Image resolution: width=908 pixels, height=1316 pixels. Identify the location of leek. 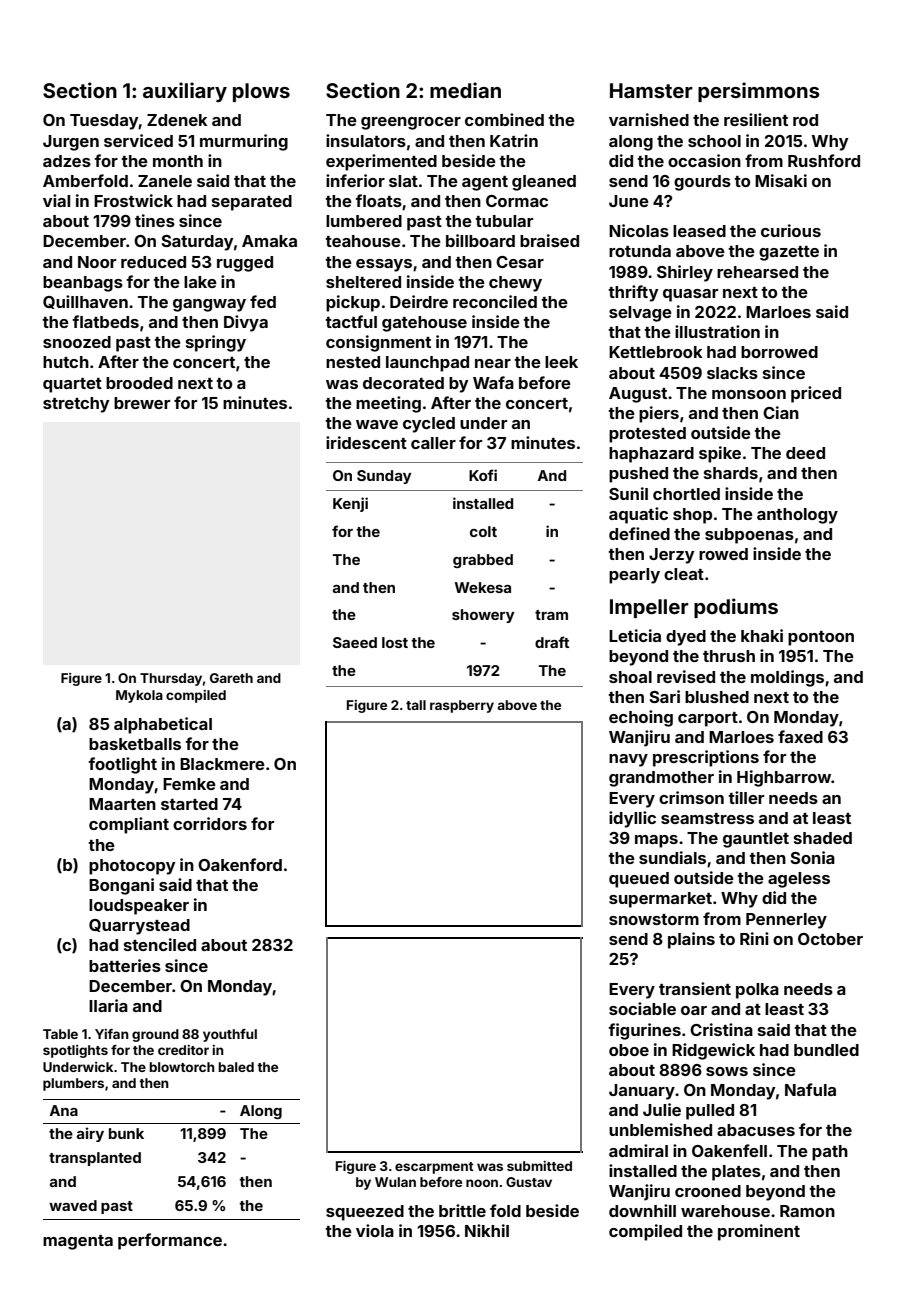
(561, 362).
